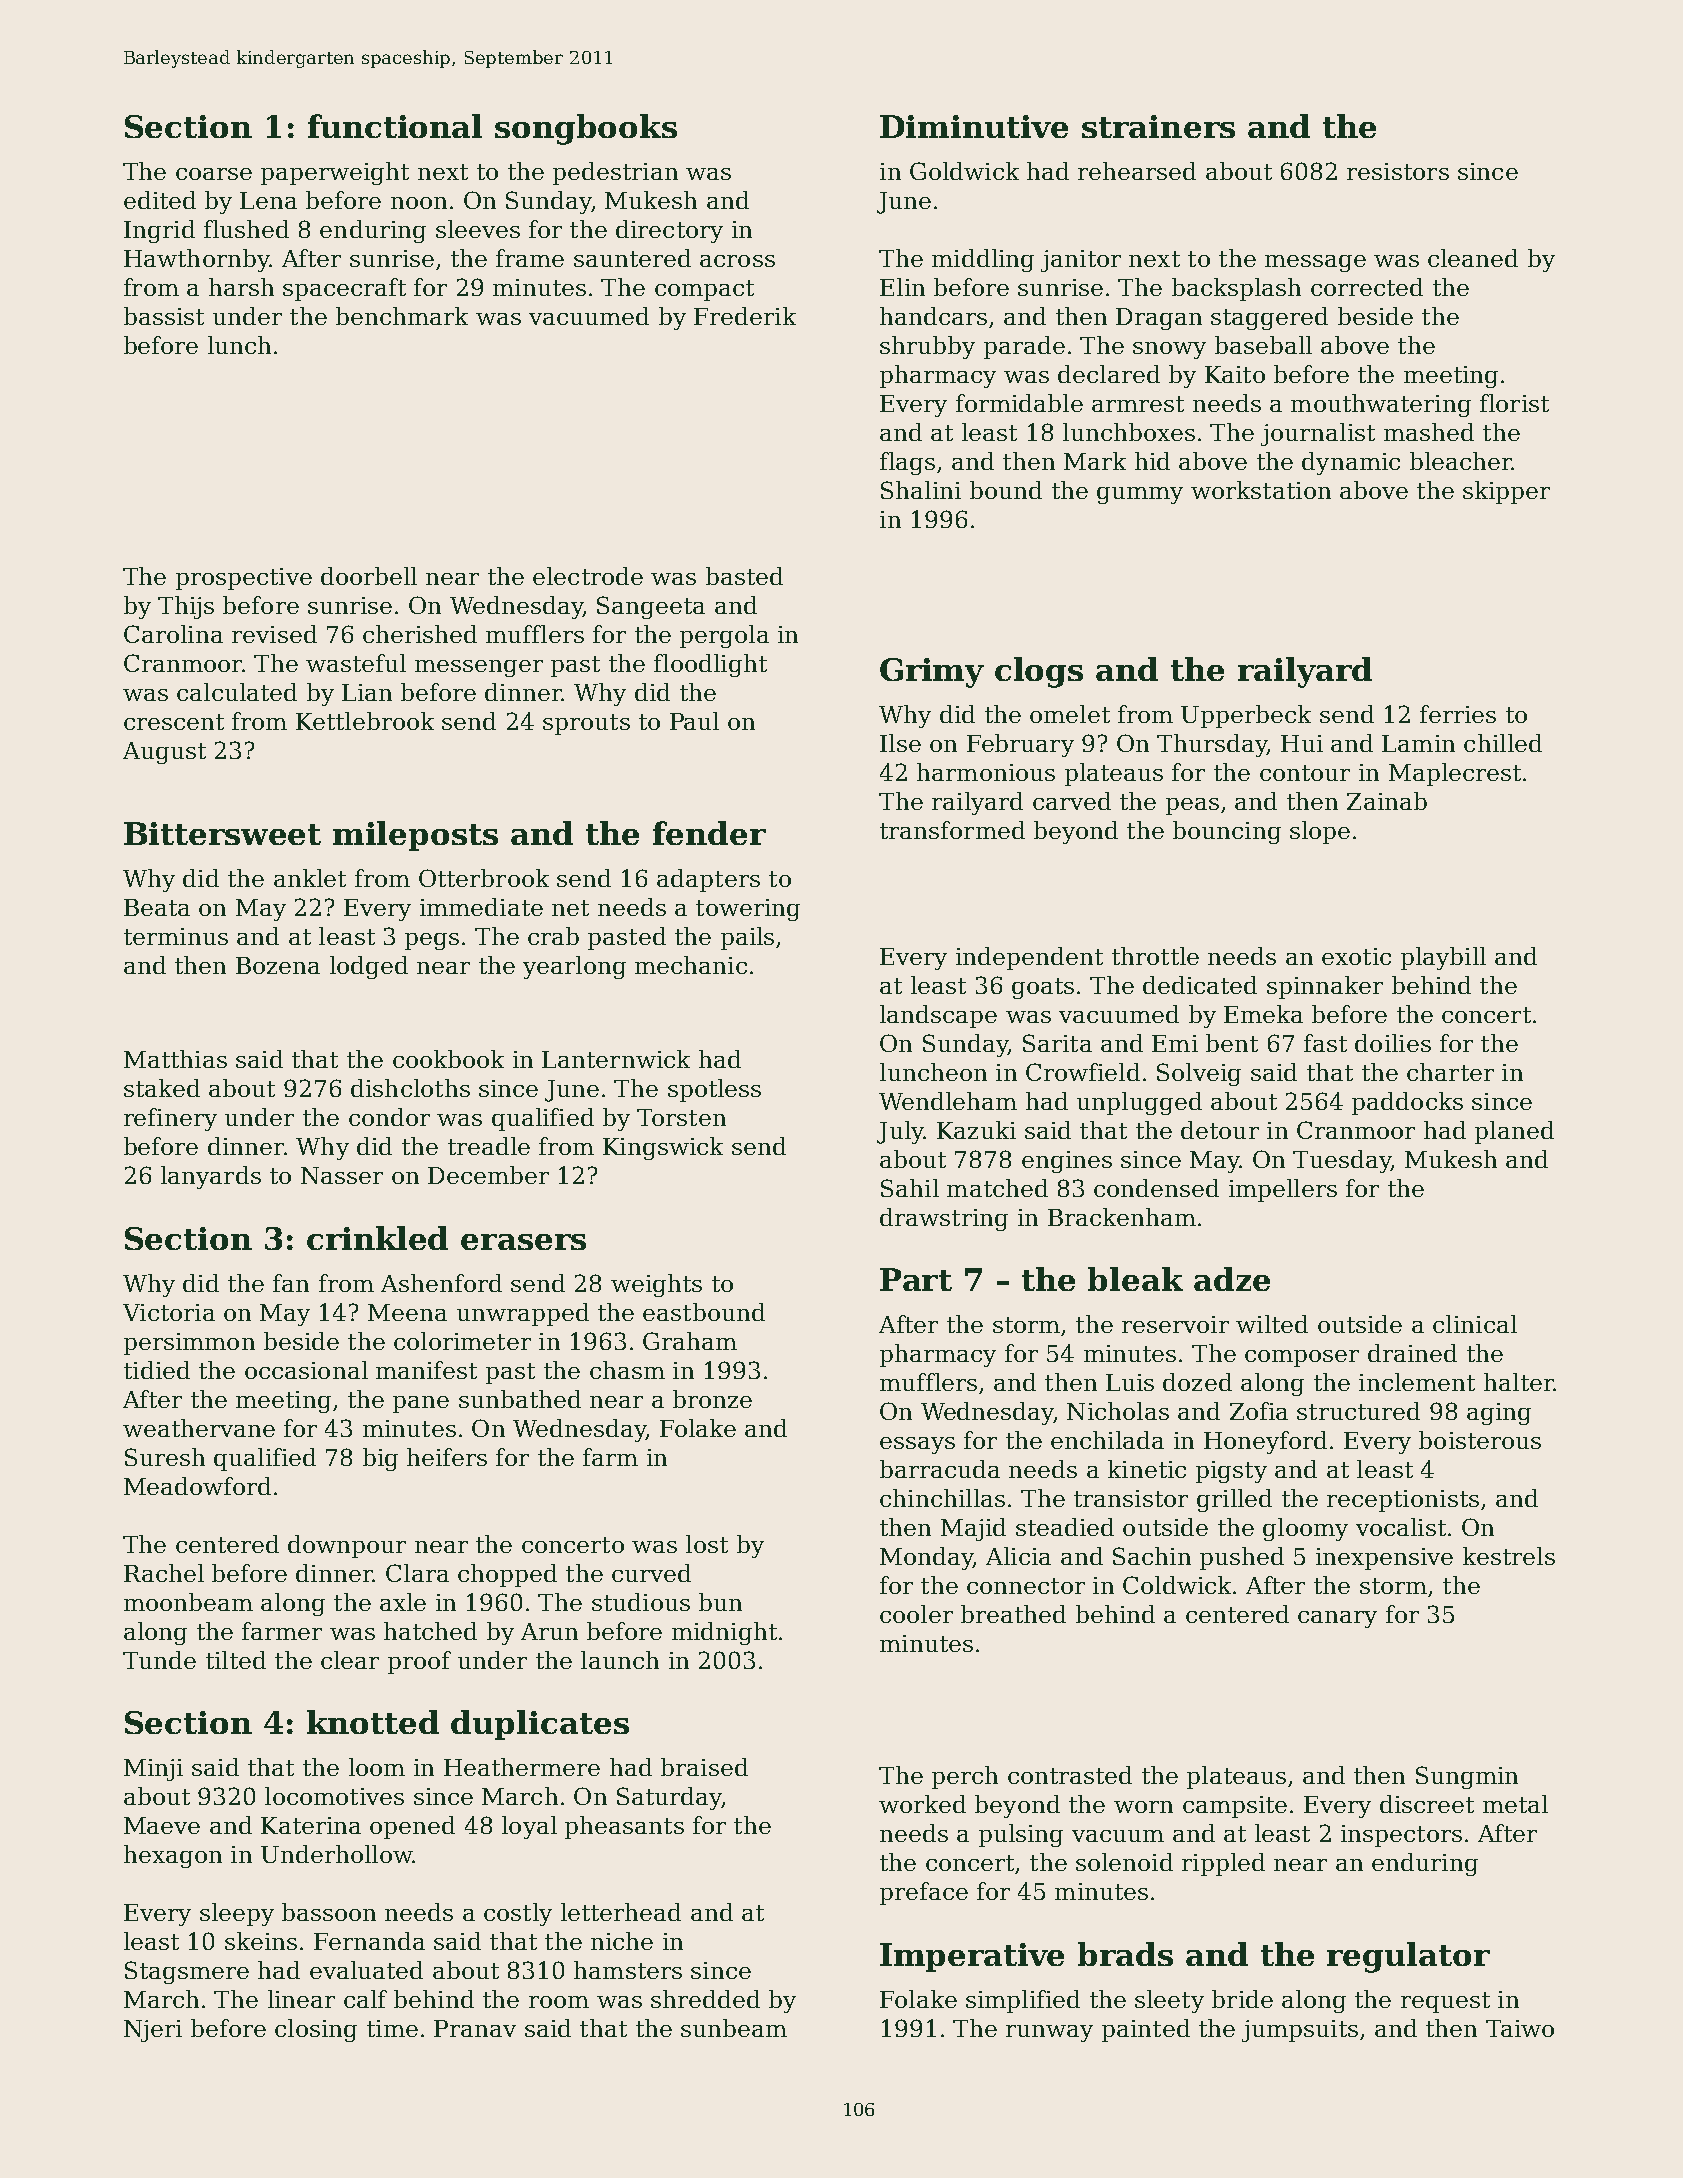 The height and width of the image is (2178, 1683). I want to click on functional, so click(395, 126).
